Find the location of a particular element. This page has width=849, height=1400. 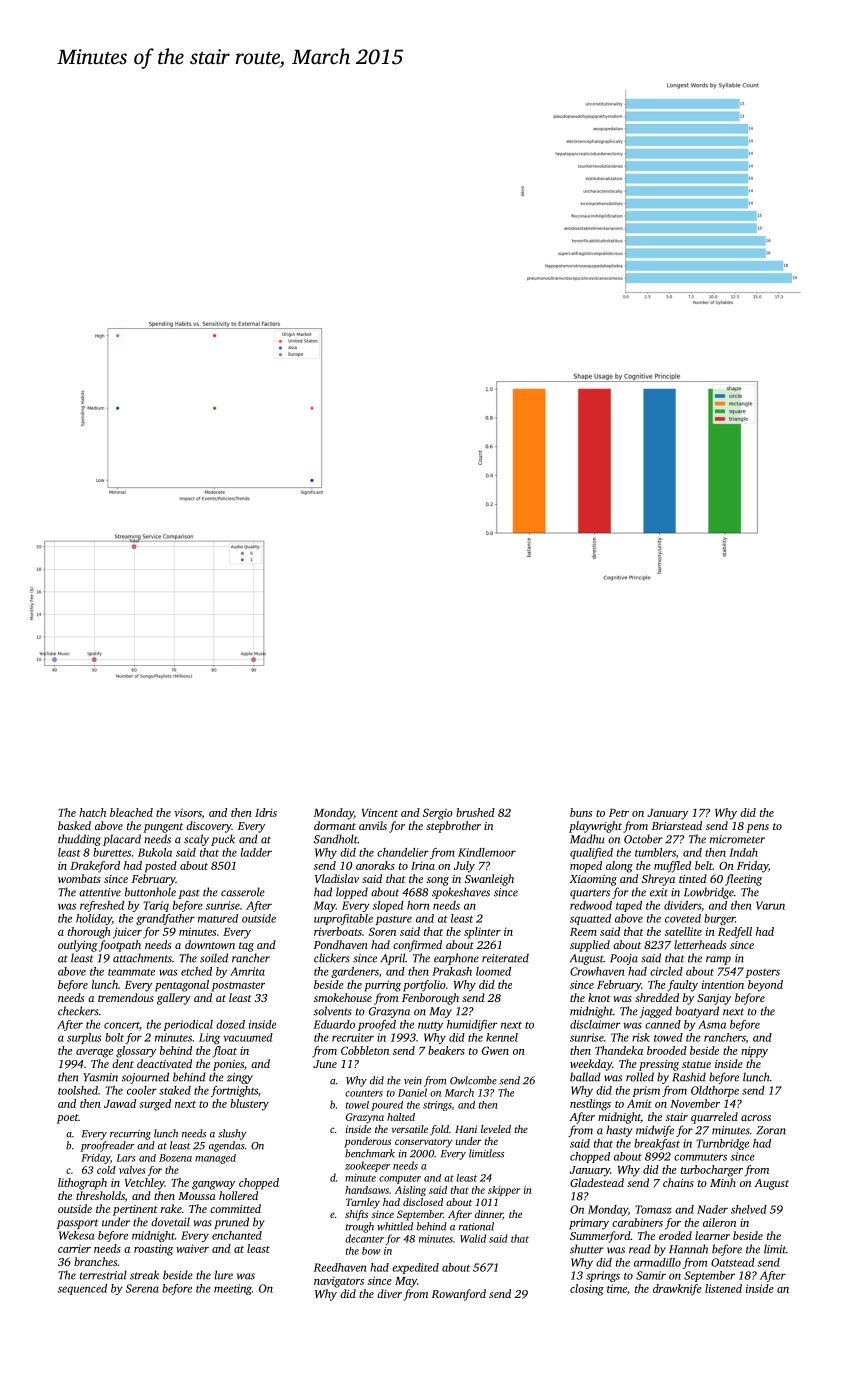

outlying is located at coordinates (77, 946).
